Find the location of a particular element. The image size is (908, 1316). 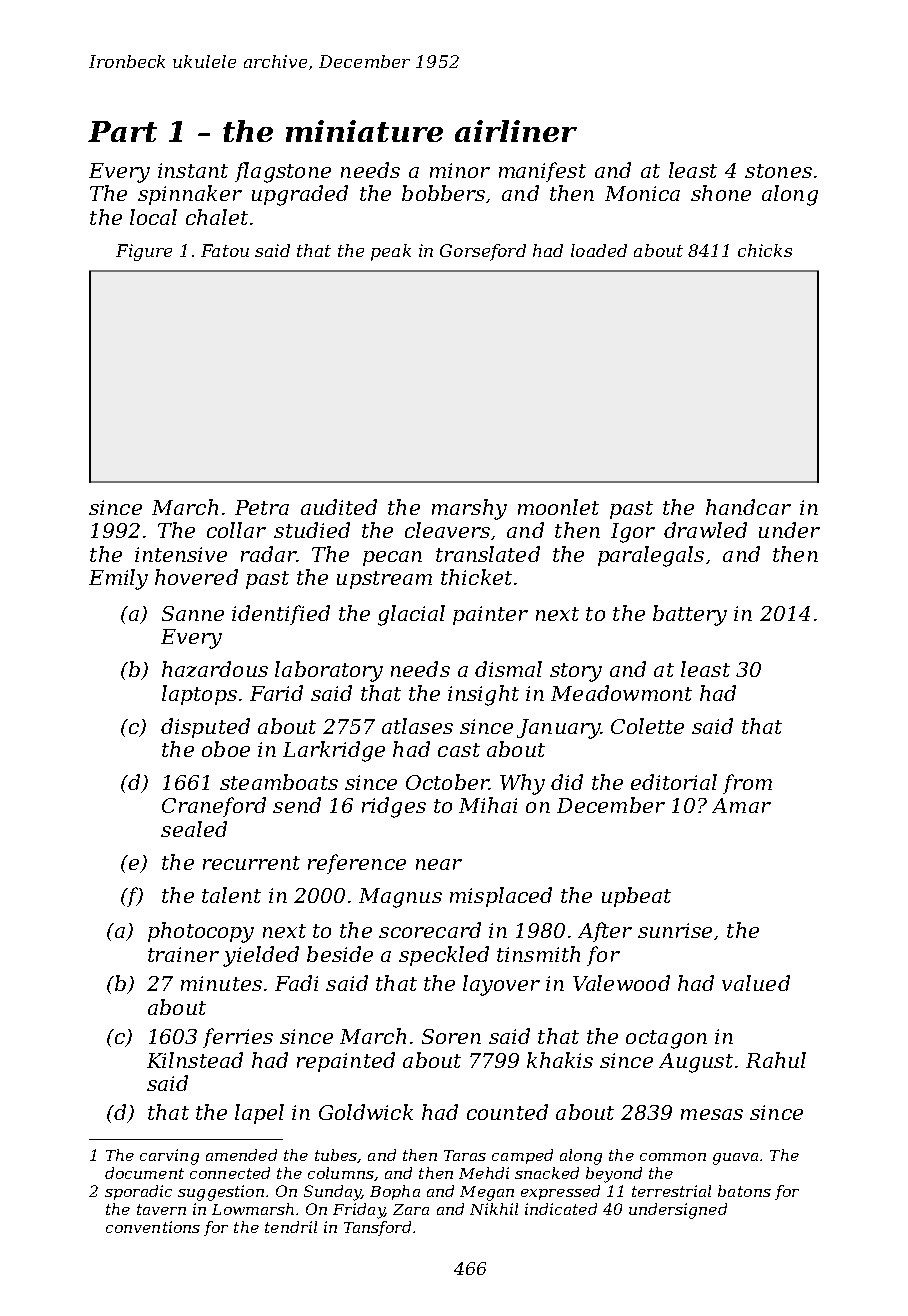

Kilnstead is located at coordinates (195, 1060).
